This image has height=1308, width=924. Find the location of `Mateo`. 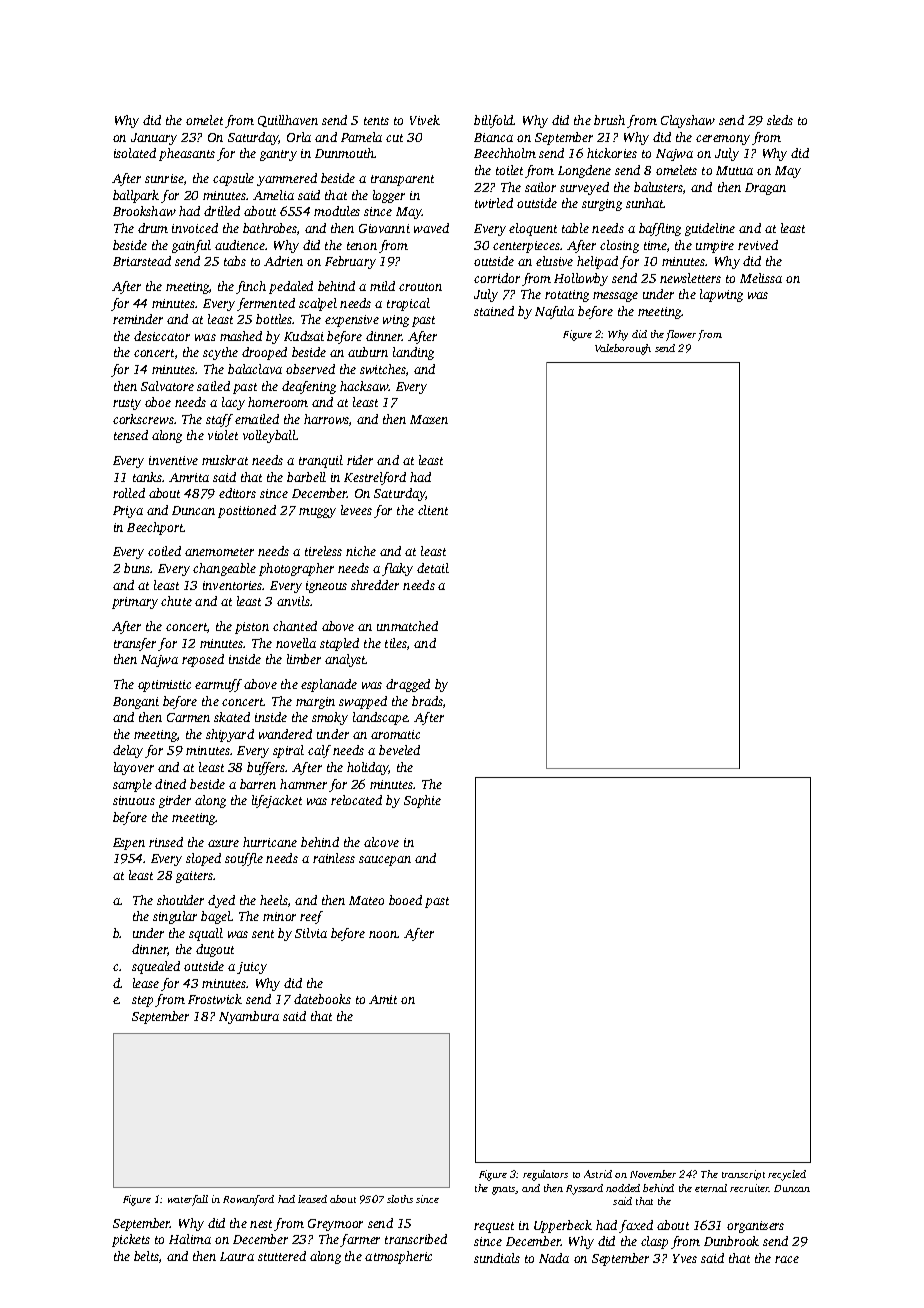

Mateo is located at coordinates (366, 900).
